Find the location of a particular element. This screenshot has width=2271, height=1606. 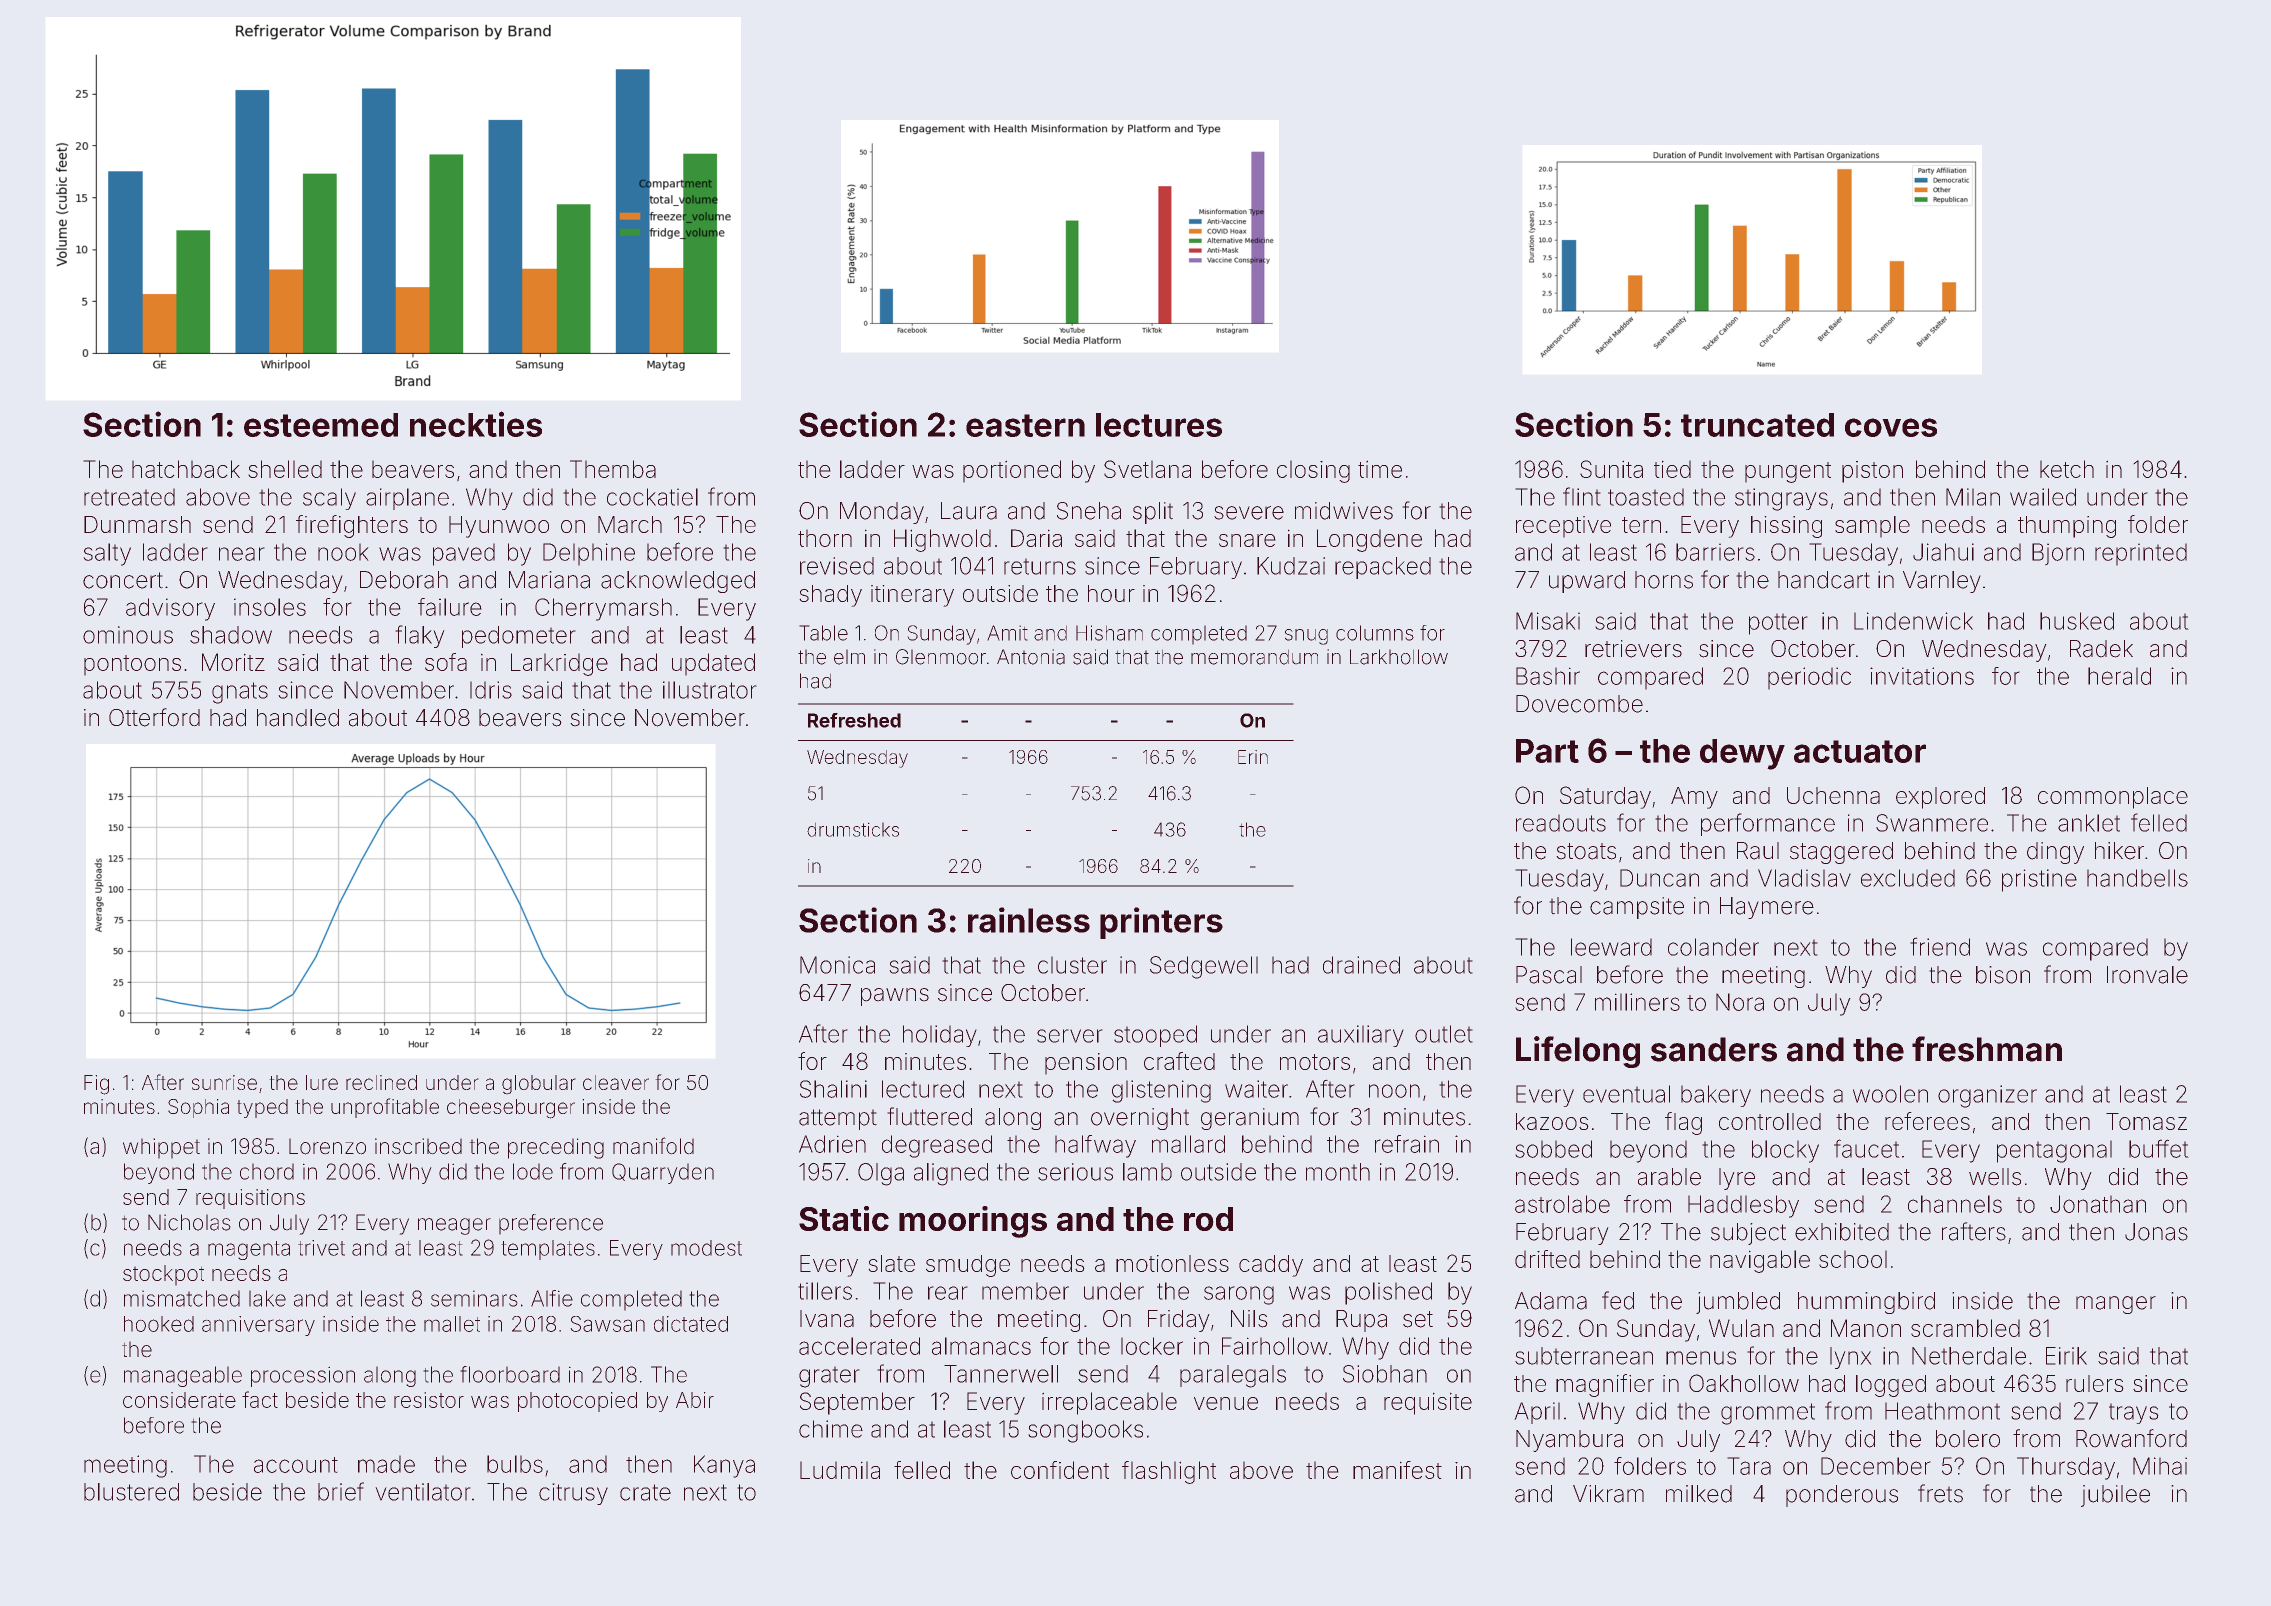

Refreshed is located at coordinates (854, 720).
